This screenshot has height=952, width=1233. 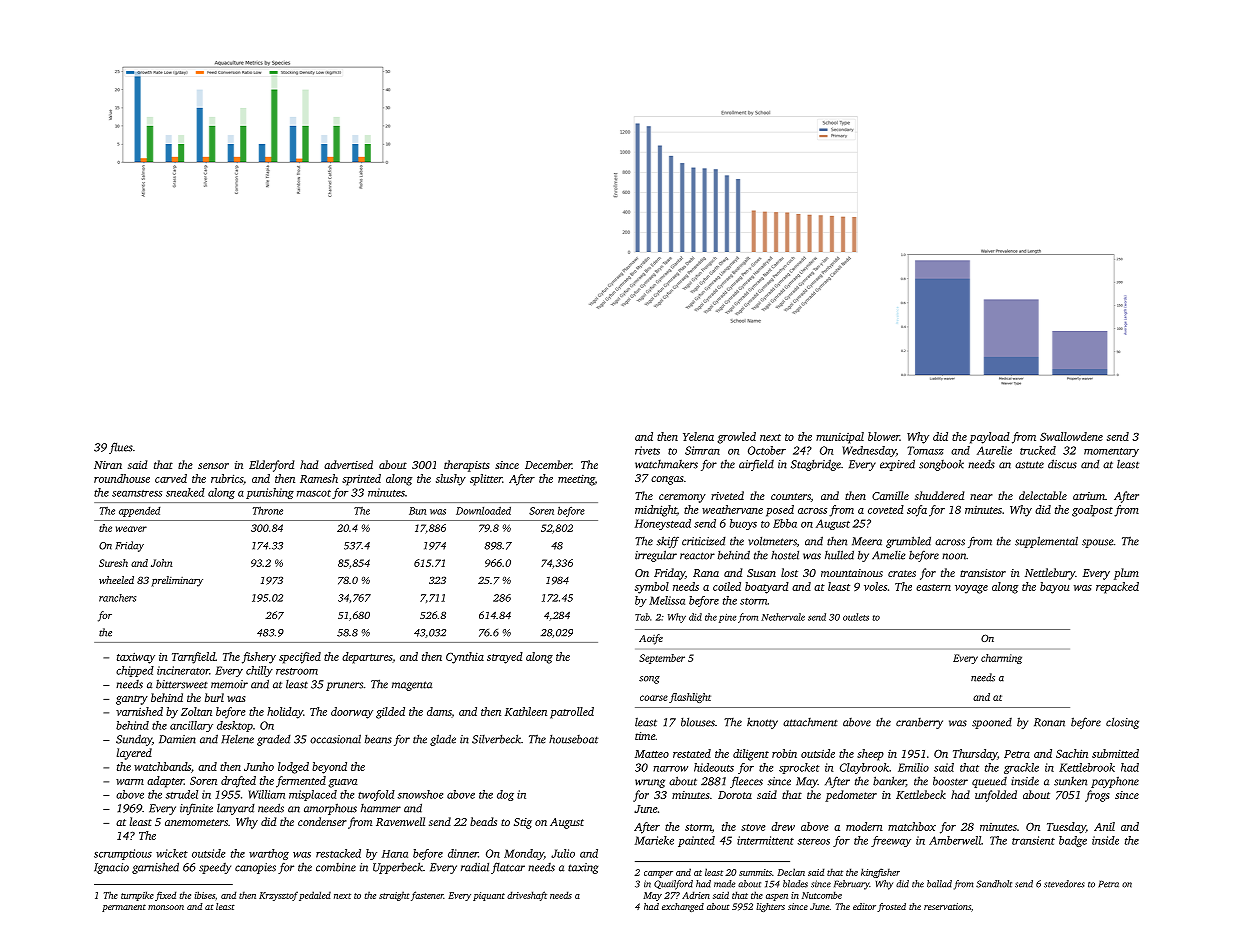 I want to click on Dorota, so click(x=735, y=795).
